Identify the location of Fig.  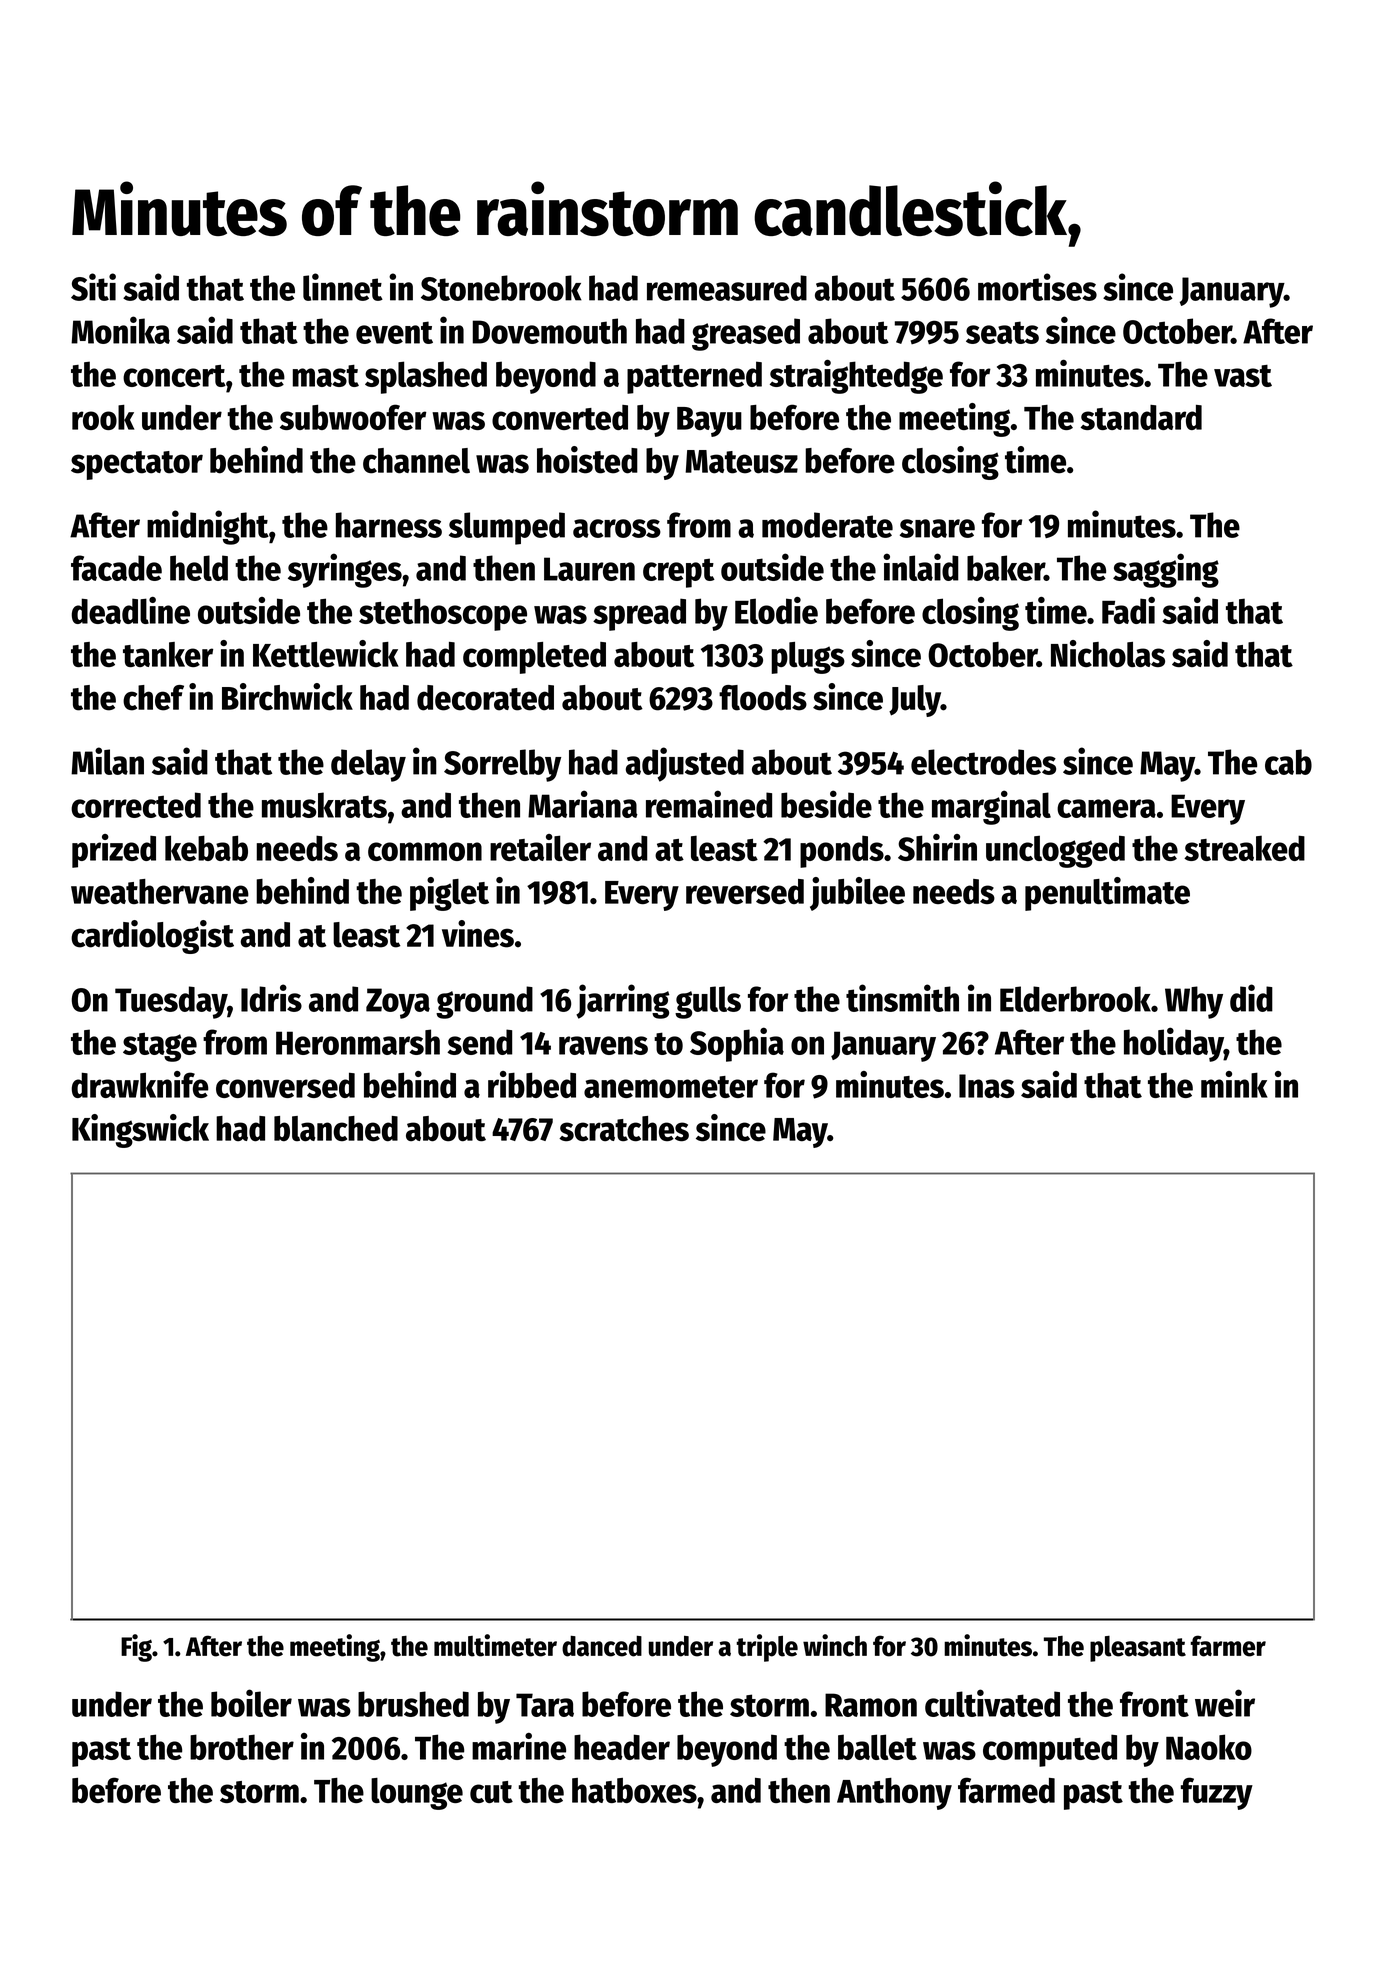
(136, 1648).
